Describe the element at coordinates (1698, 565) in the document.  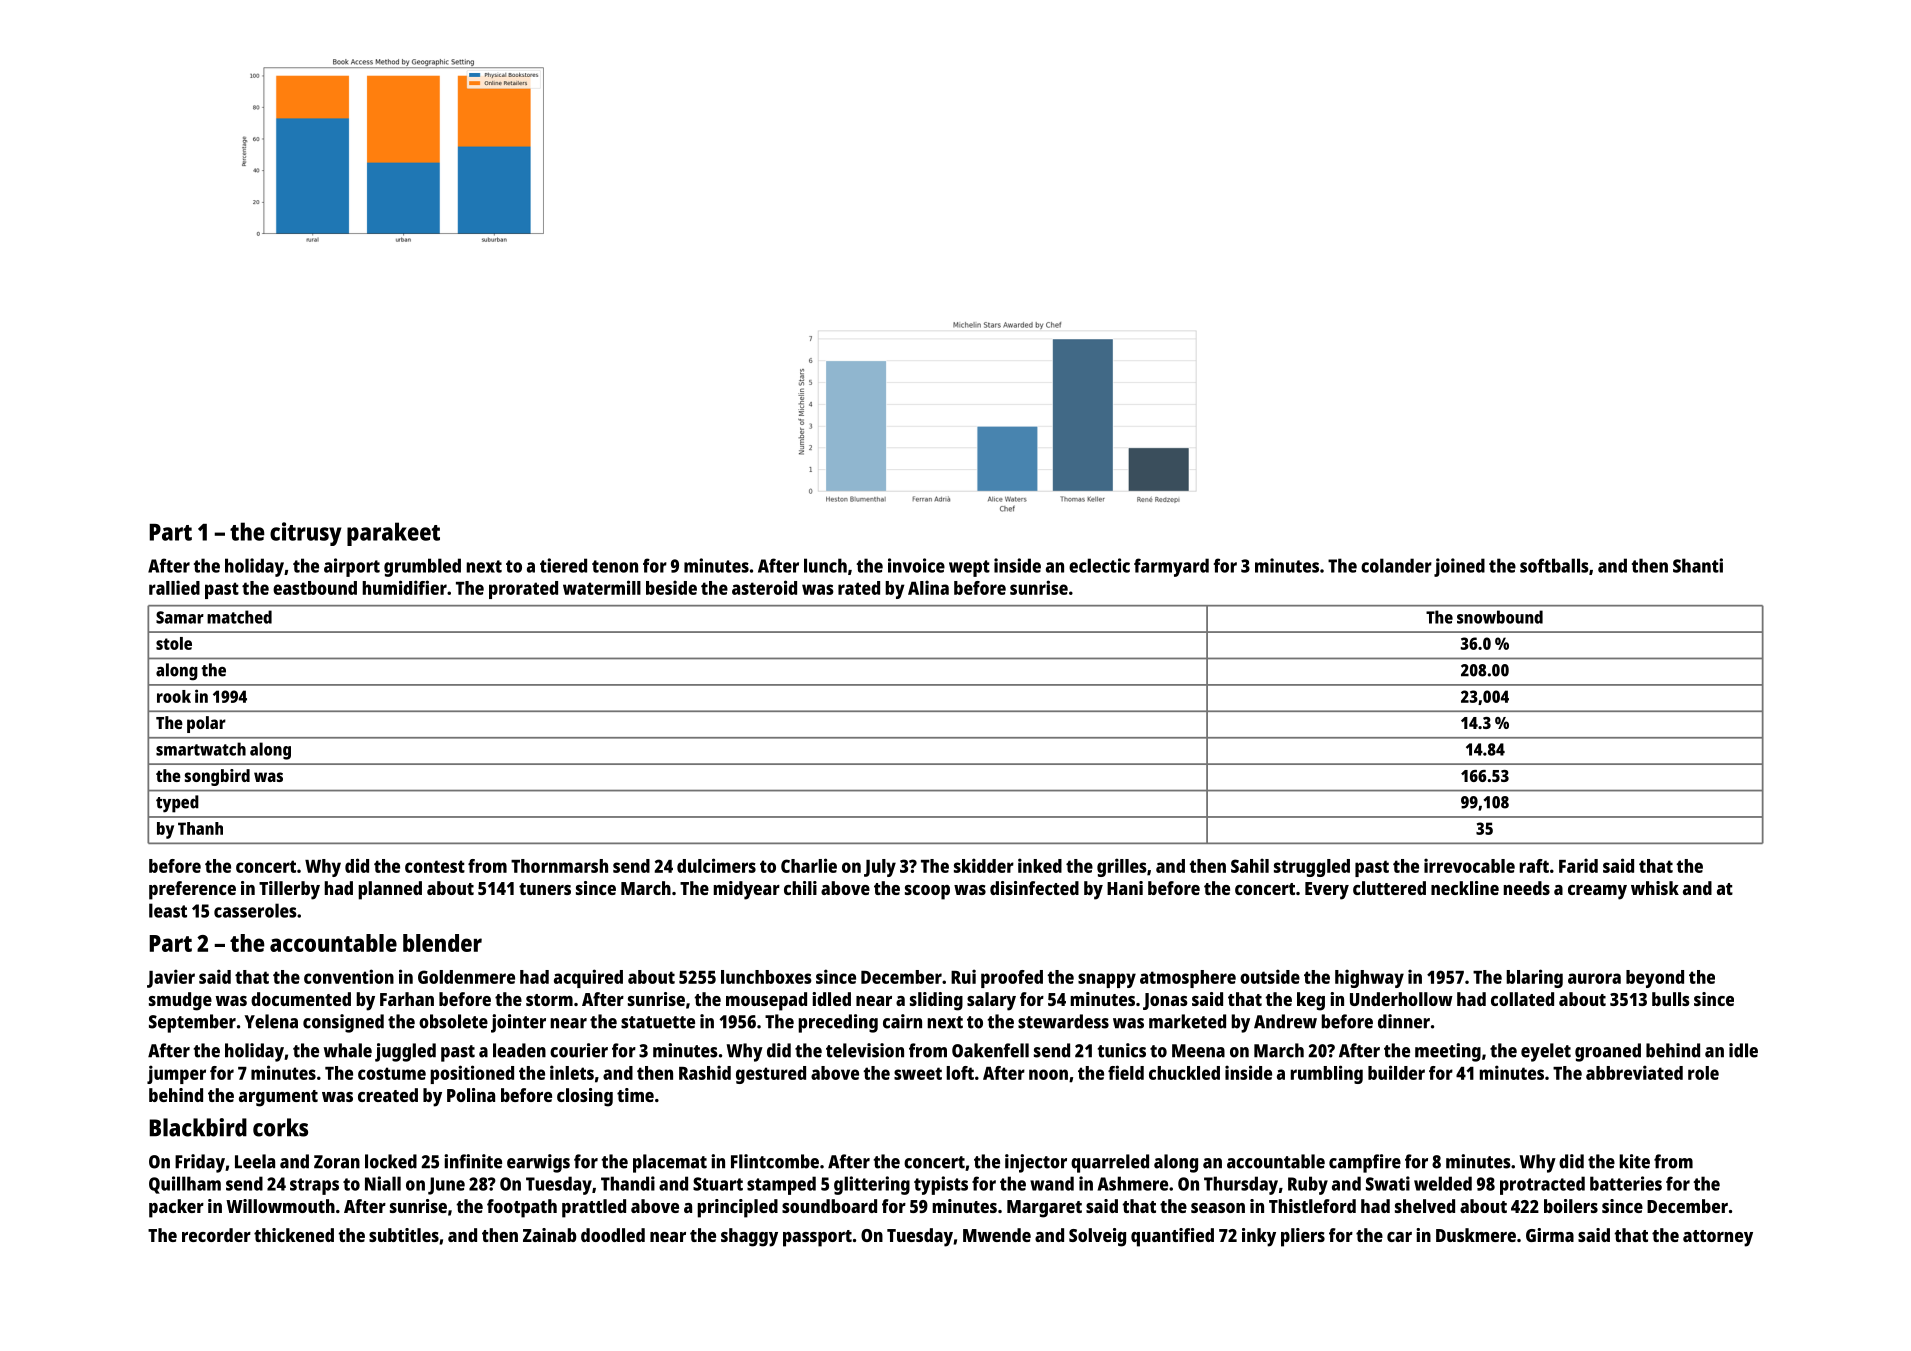
I see `Shanti` at that location.
